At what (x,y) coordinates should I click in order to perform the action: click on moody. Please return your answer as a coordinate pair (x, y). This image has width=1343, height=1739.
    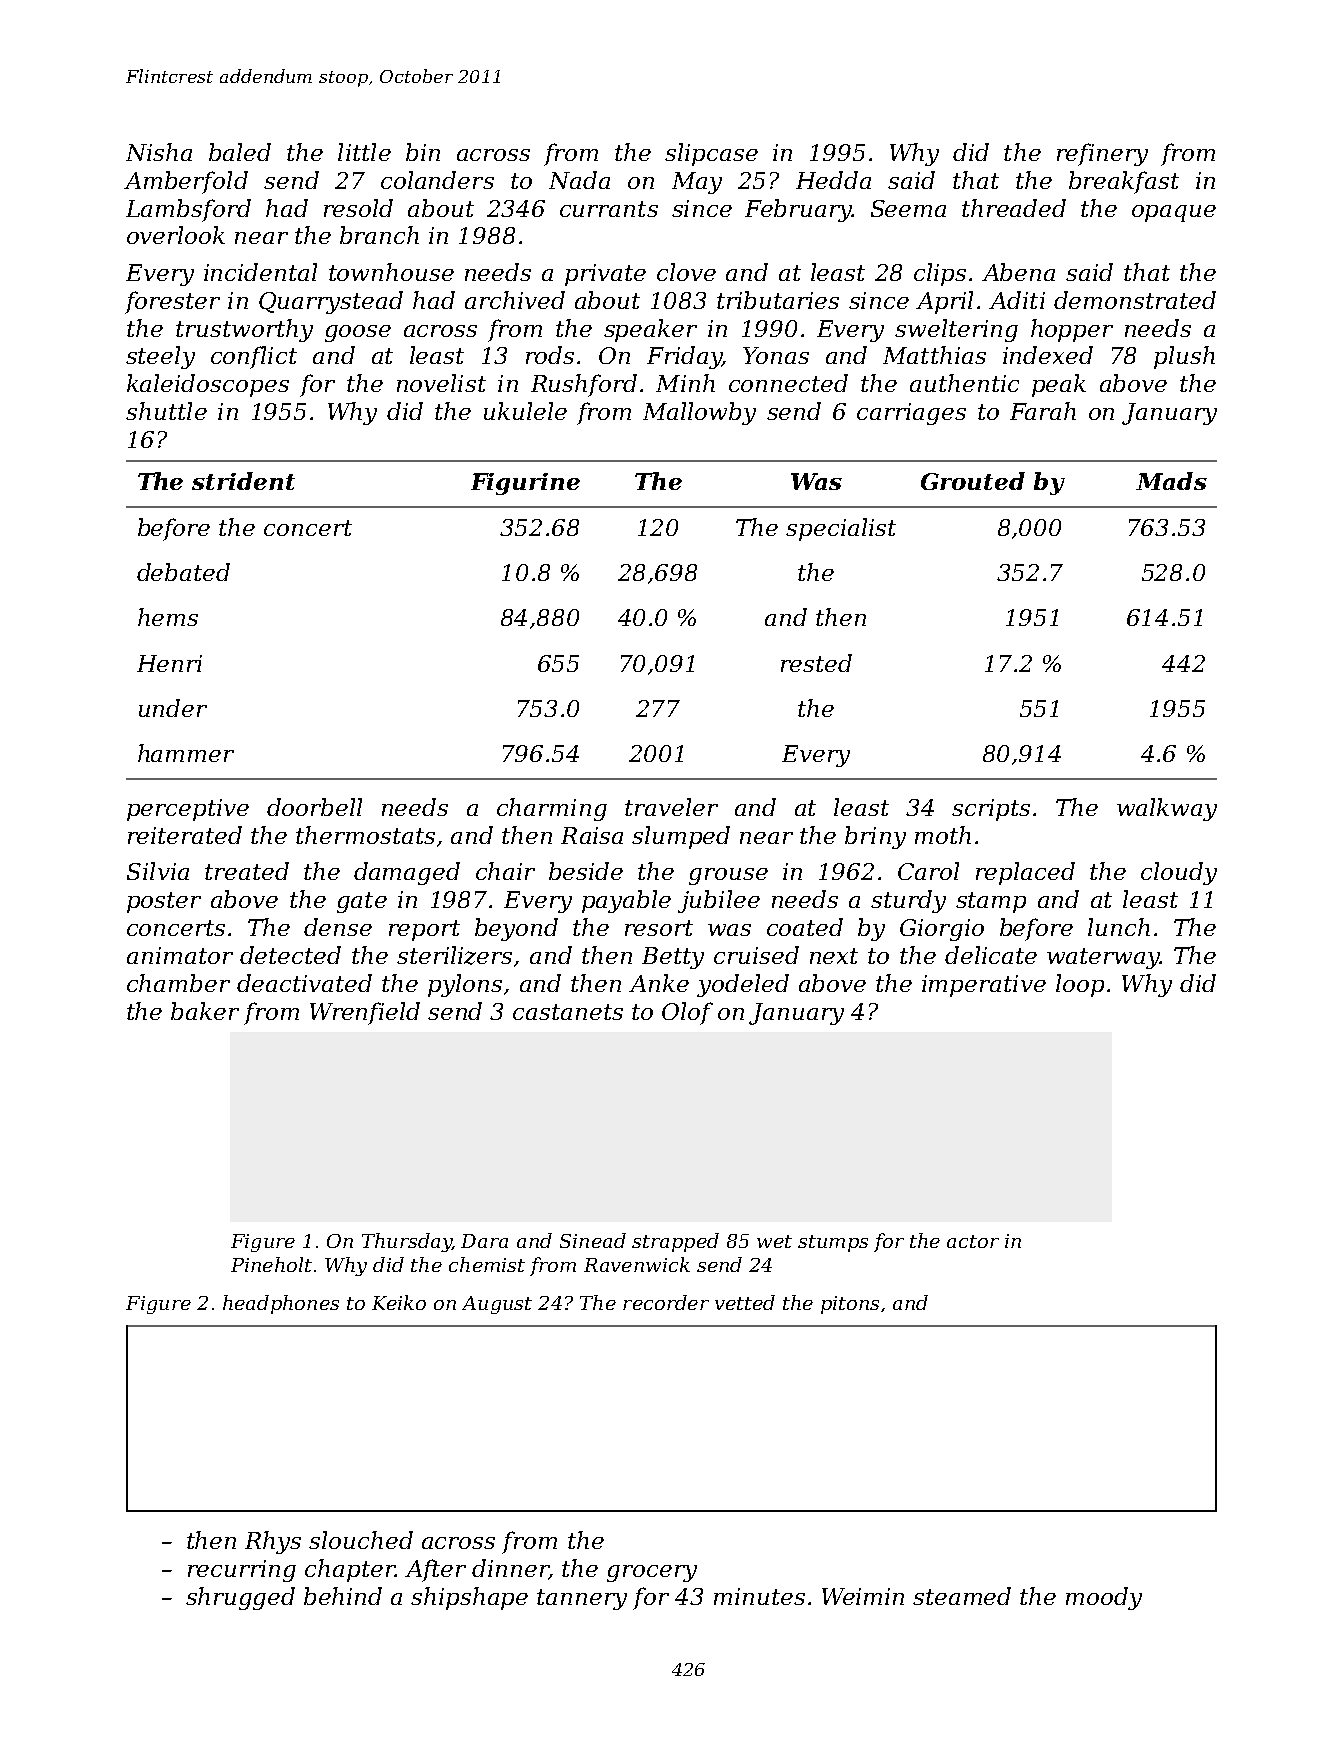
    Looking at the image, I should click on (1104, 1598).
